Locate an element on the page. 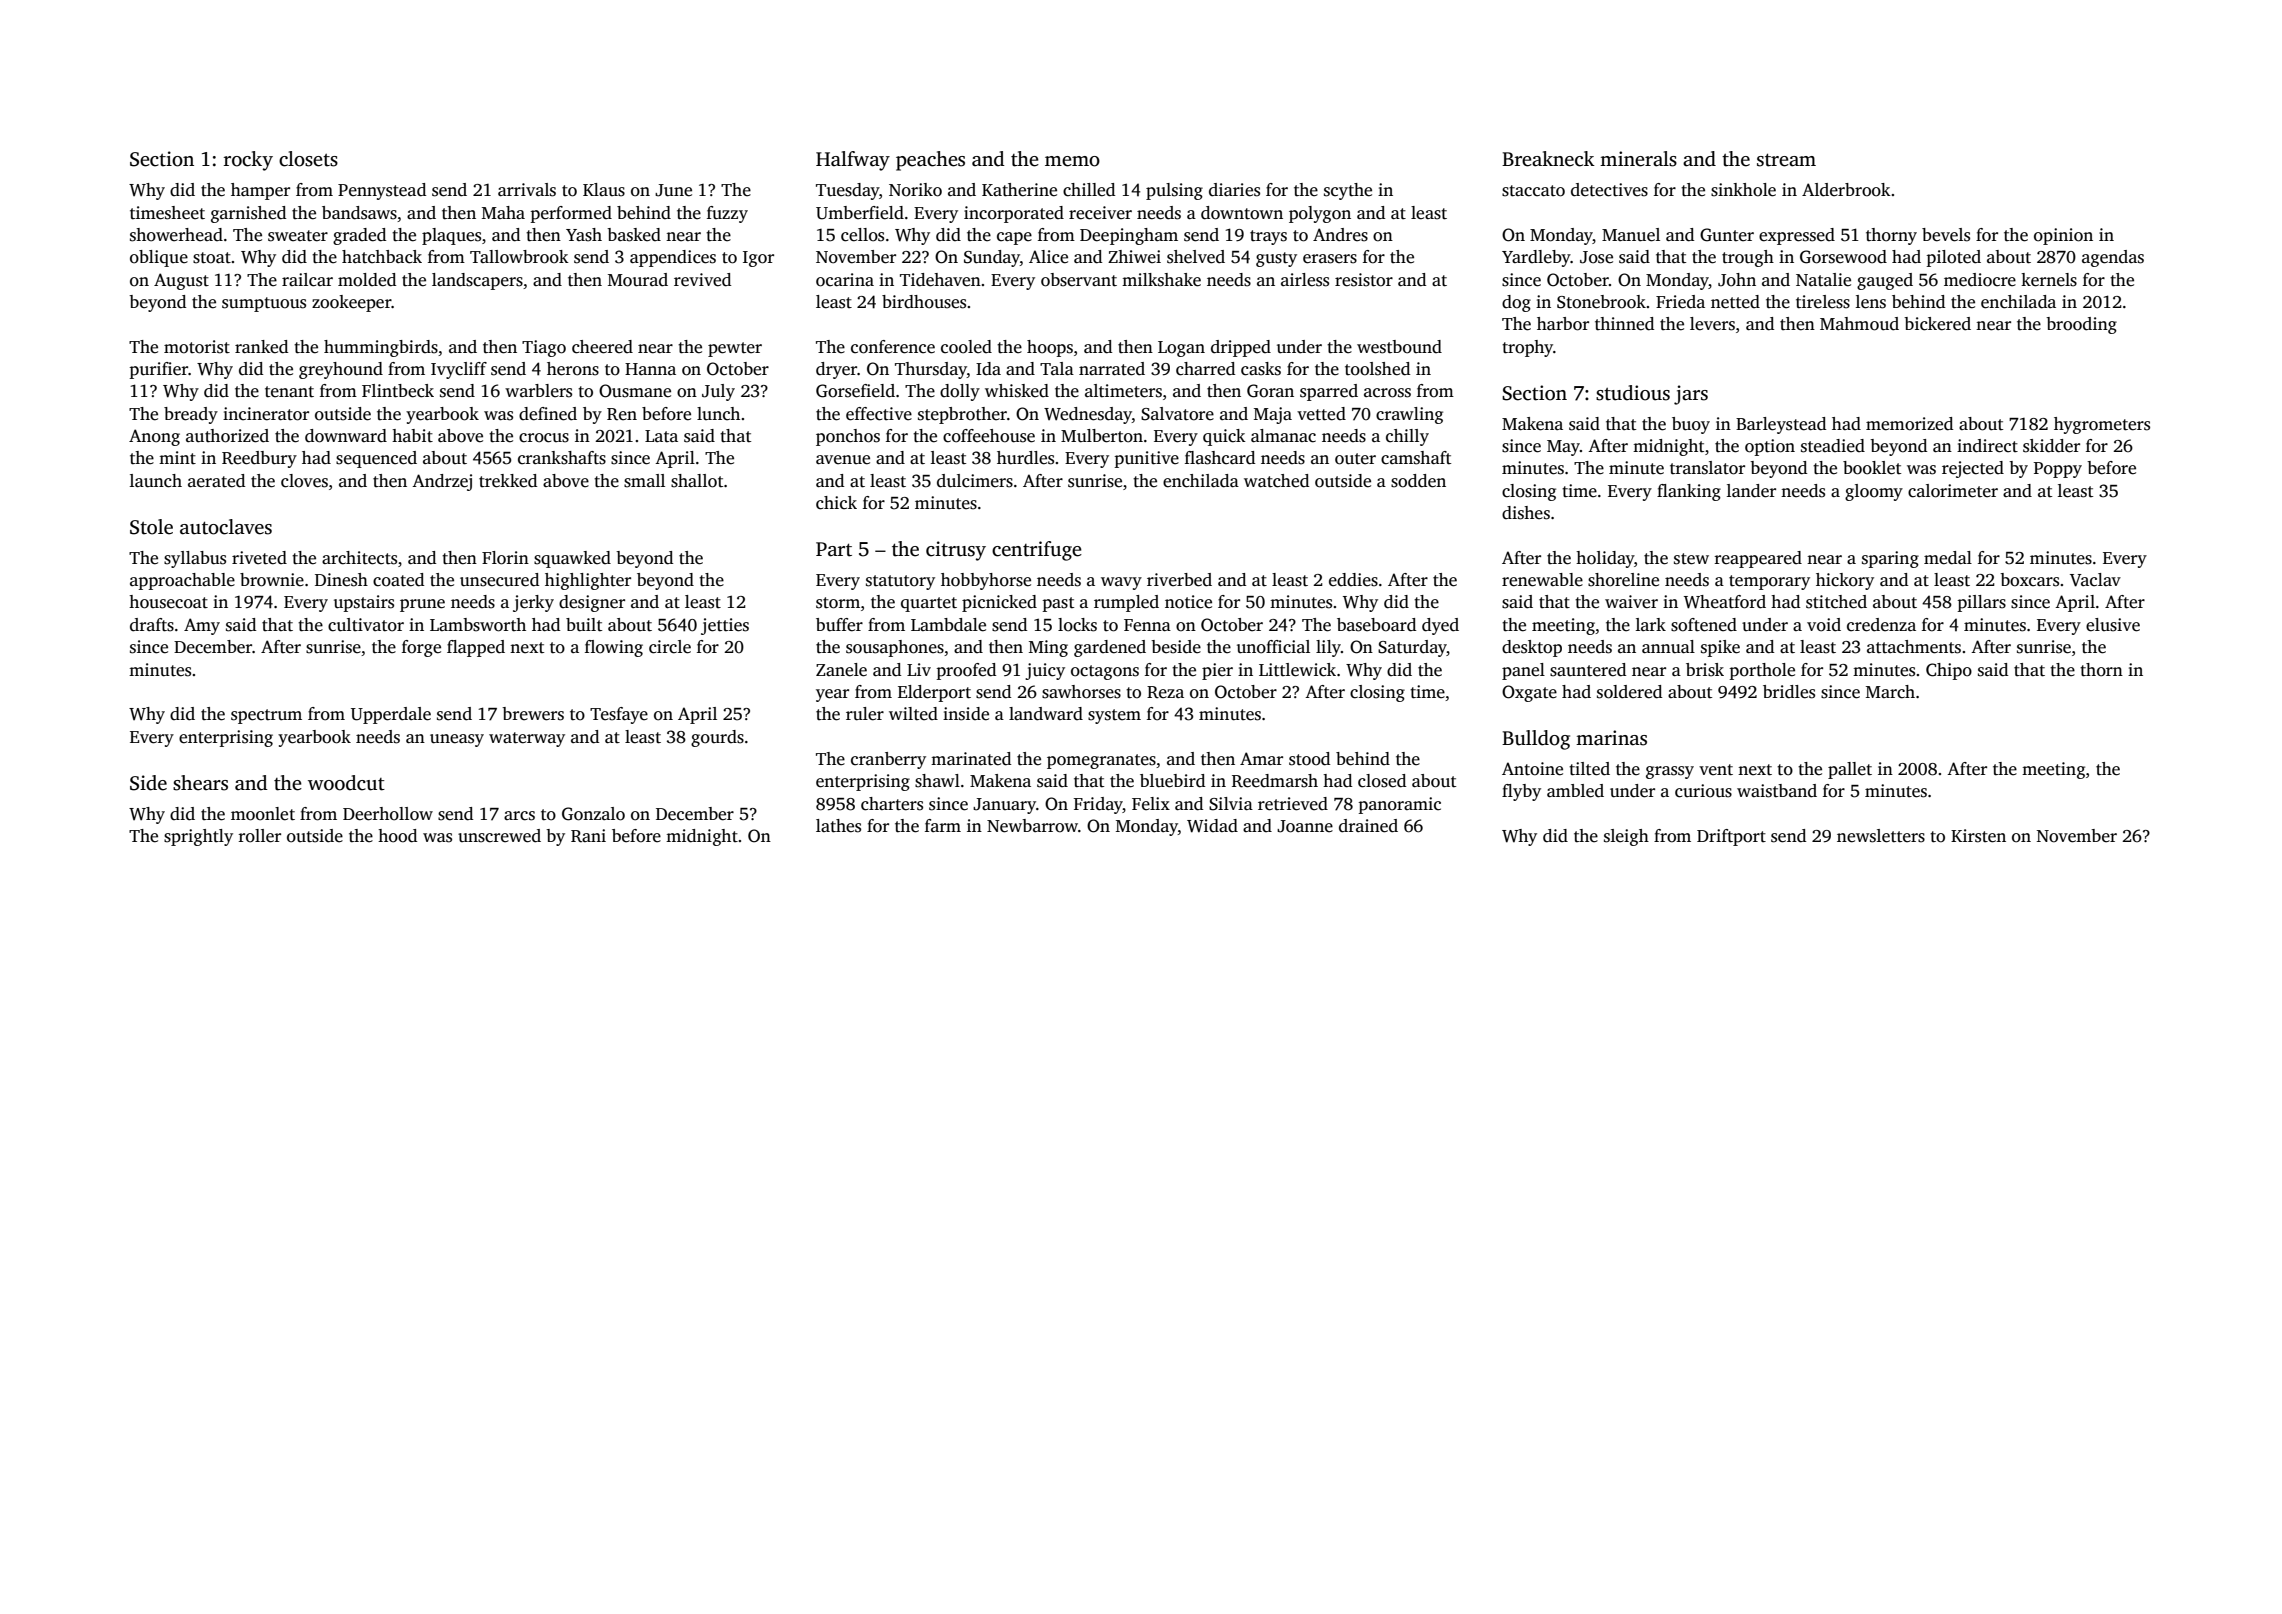  scythe is located at coordinates (1348, 191).
